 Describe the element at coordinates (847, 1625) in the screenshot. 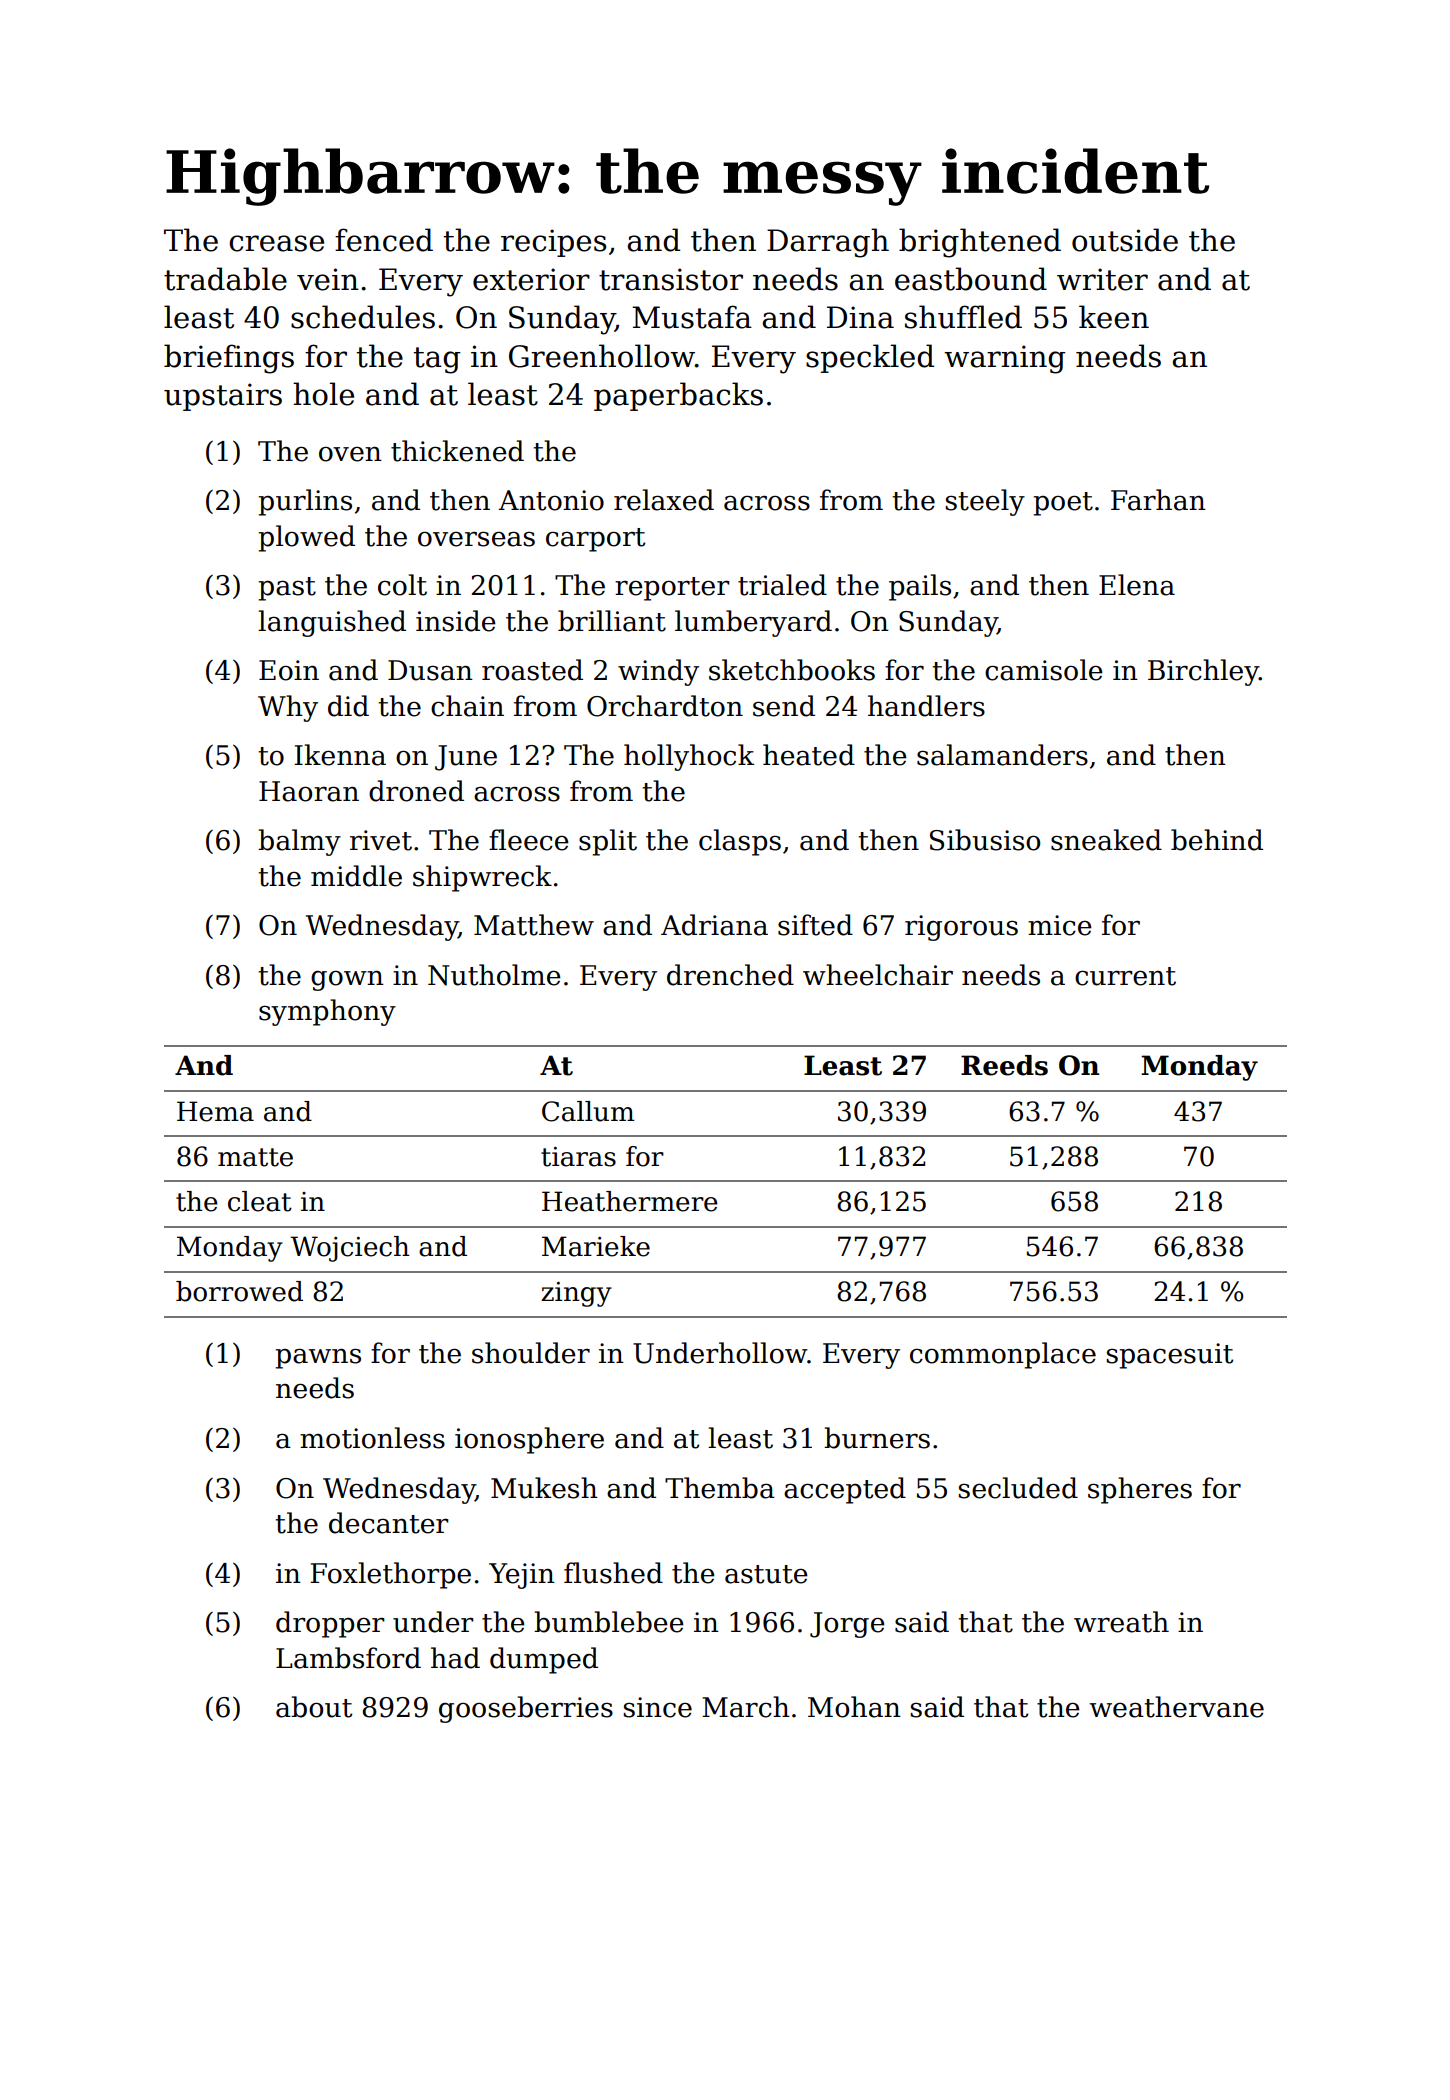

I see `Jorge` at that location.
